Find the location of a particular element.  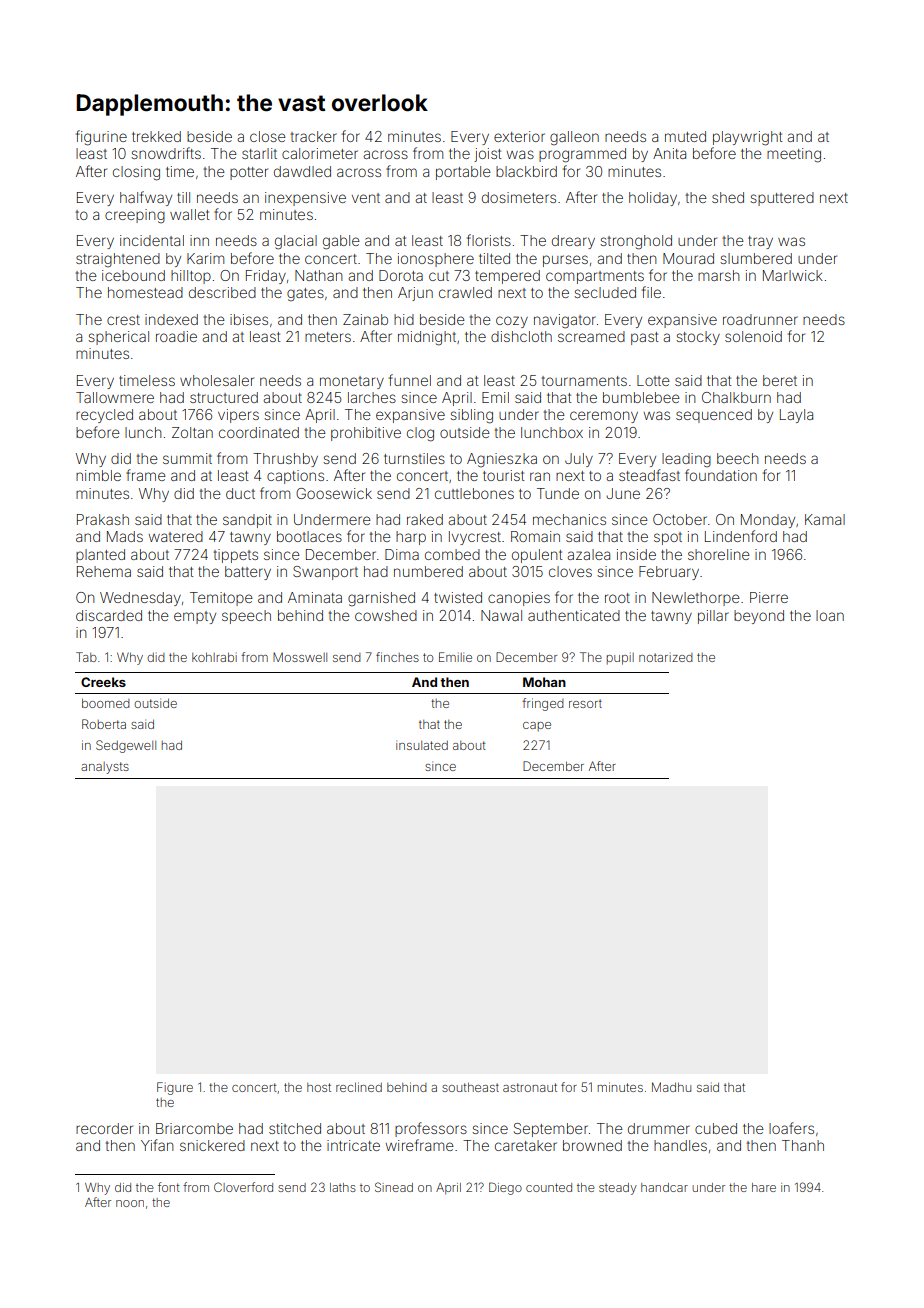

close is located at coordinates (268, 136).
